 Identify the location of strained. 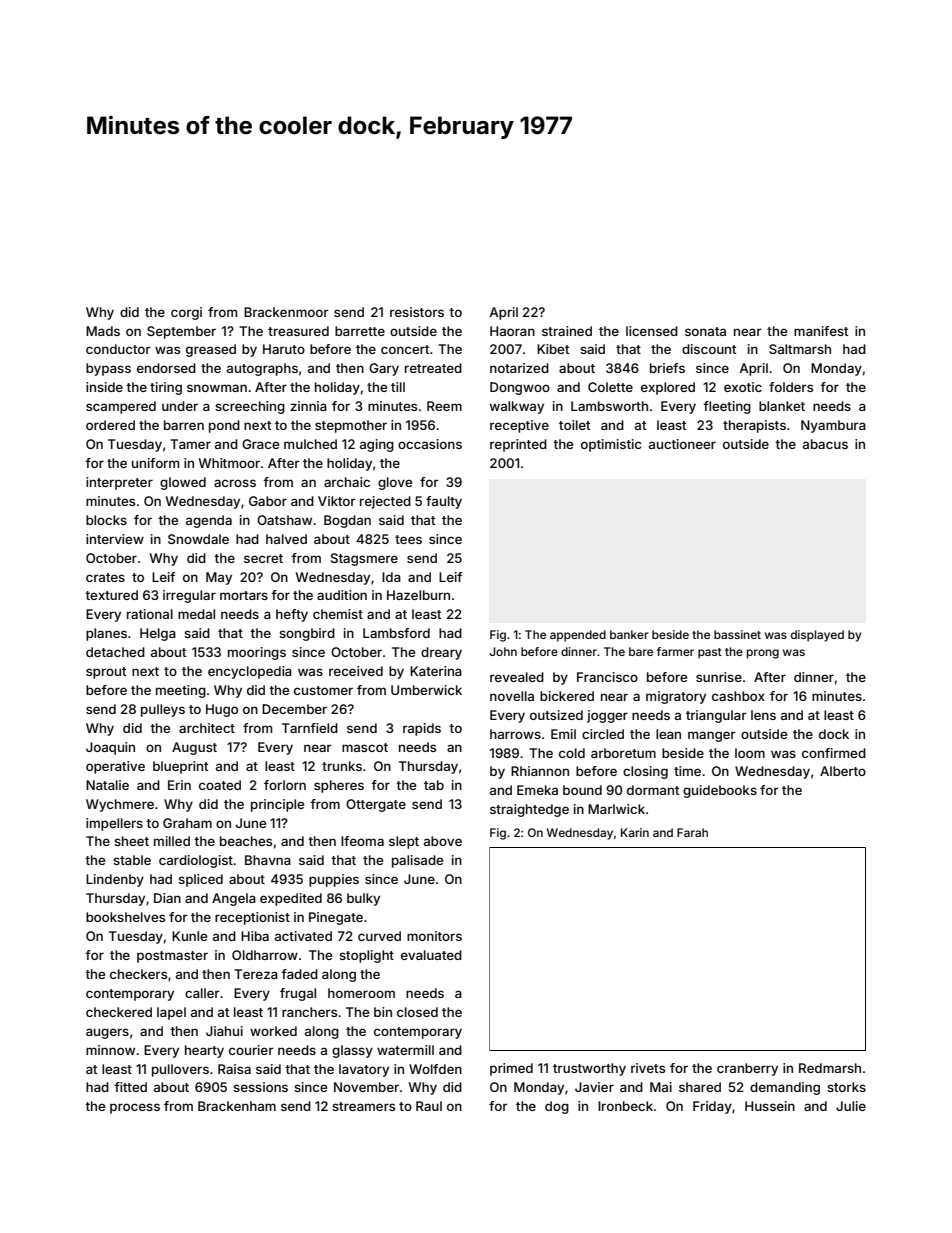
(567, 331).
